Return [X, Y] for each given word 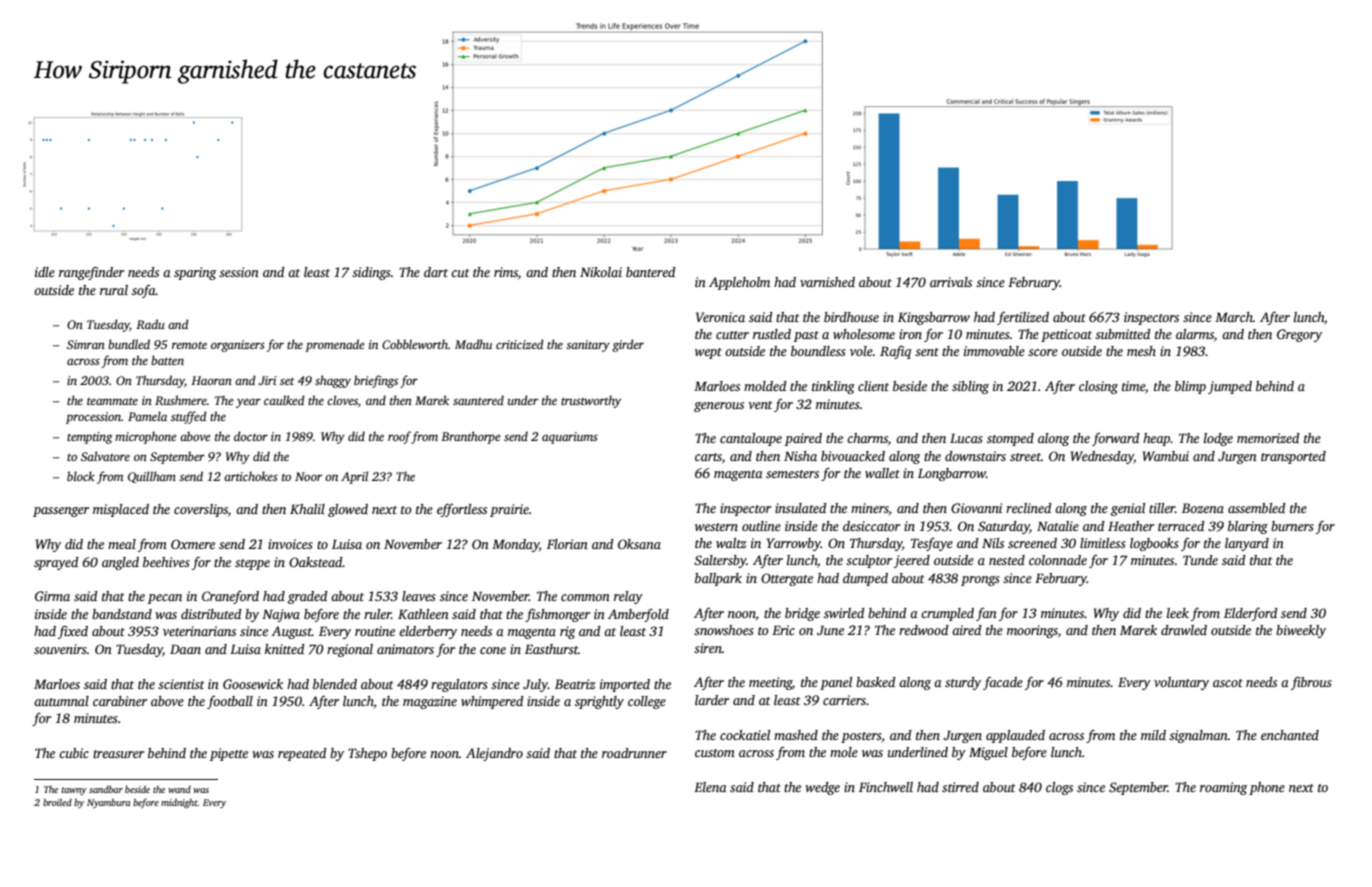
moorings [1032, 631]
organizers [238, 346]
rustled [772, 334]
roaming [1223, 788]
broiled [57, 802]
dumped [865, 579]
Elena [710, 787]
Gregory [1299, 335]
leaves [419, 596]
